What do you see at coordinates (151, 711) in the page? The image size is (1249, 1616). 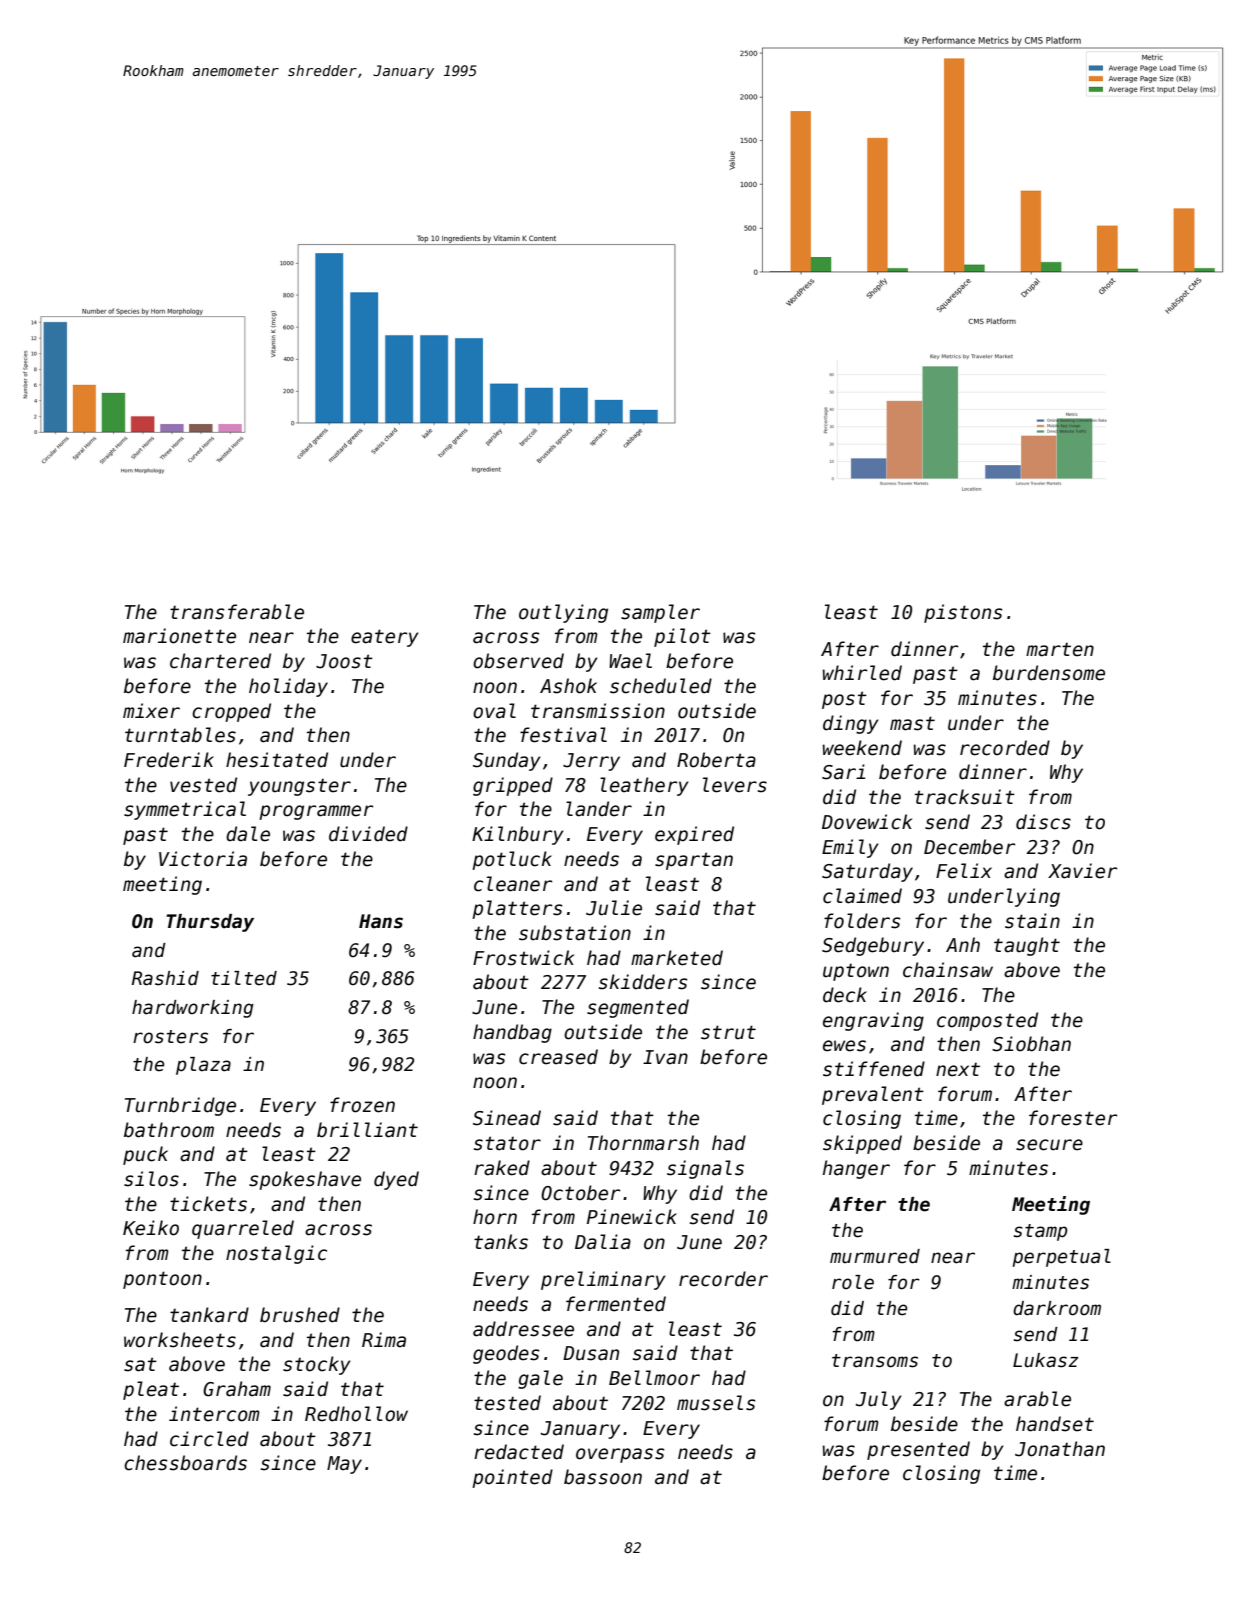 I see `mixer` at bounding box center [151, 711].
